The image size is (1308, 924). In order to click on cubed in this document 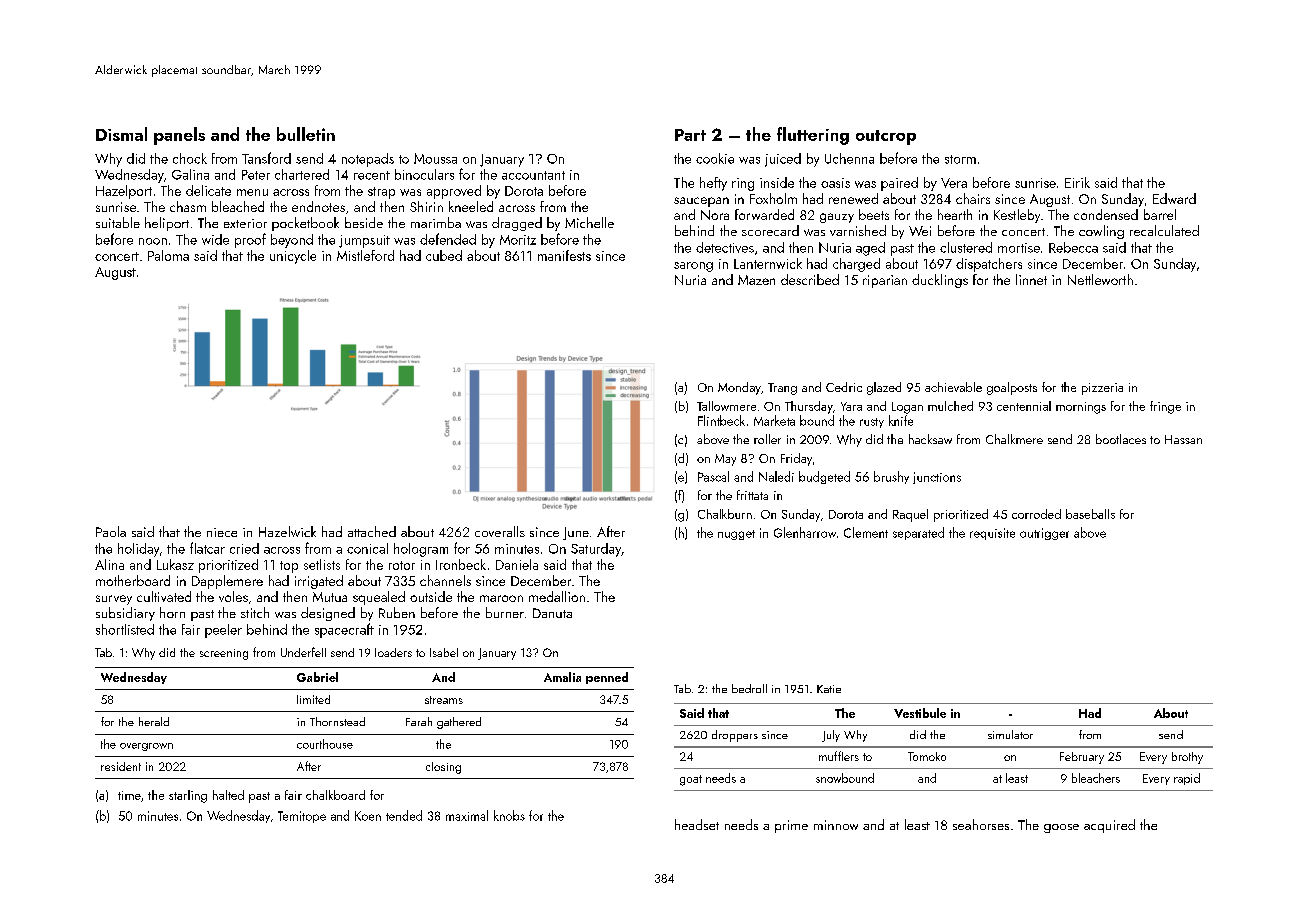, I will do `click(444, 255)`.
